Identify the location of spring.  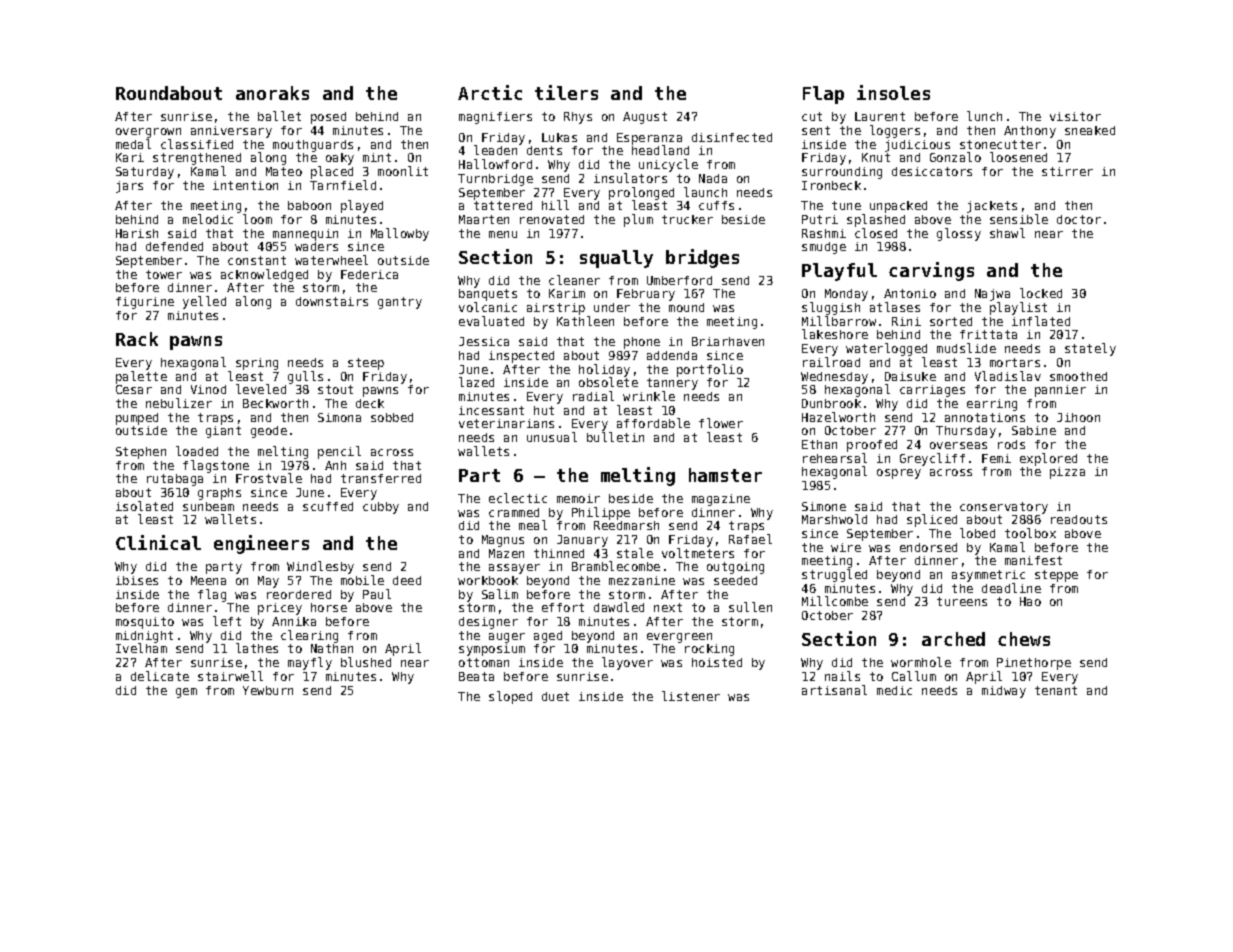
(257, 364).
